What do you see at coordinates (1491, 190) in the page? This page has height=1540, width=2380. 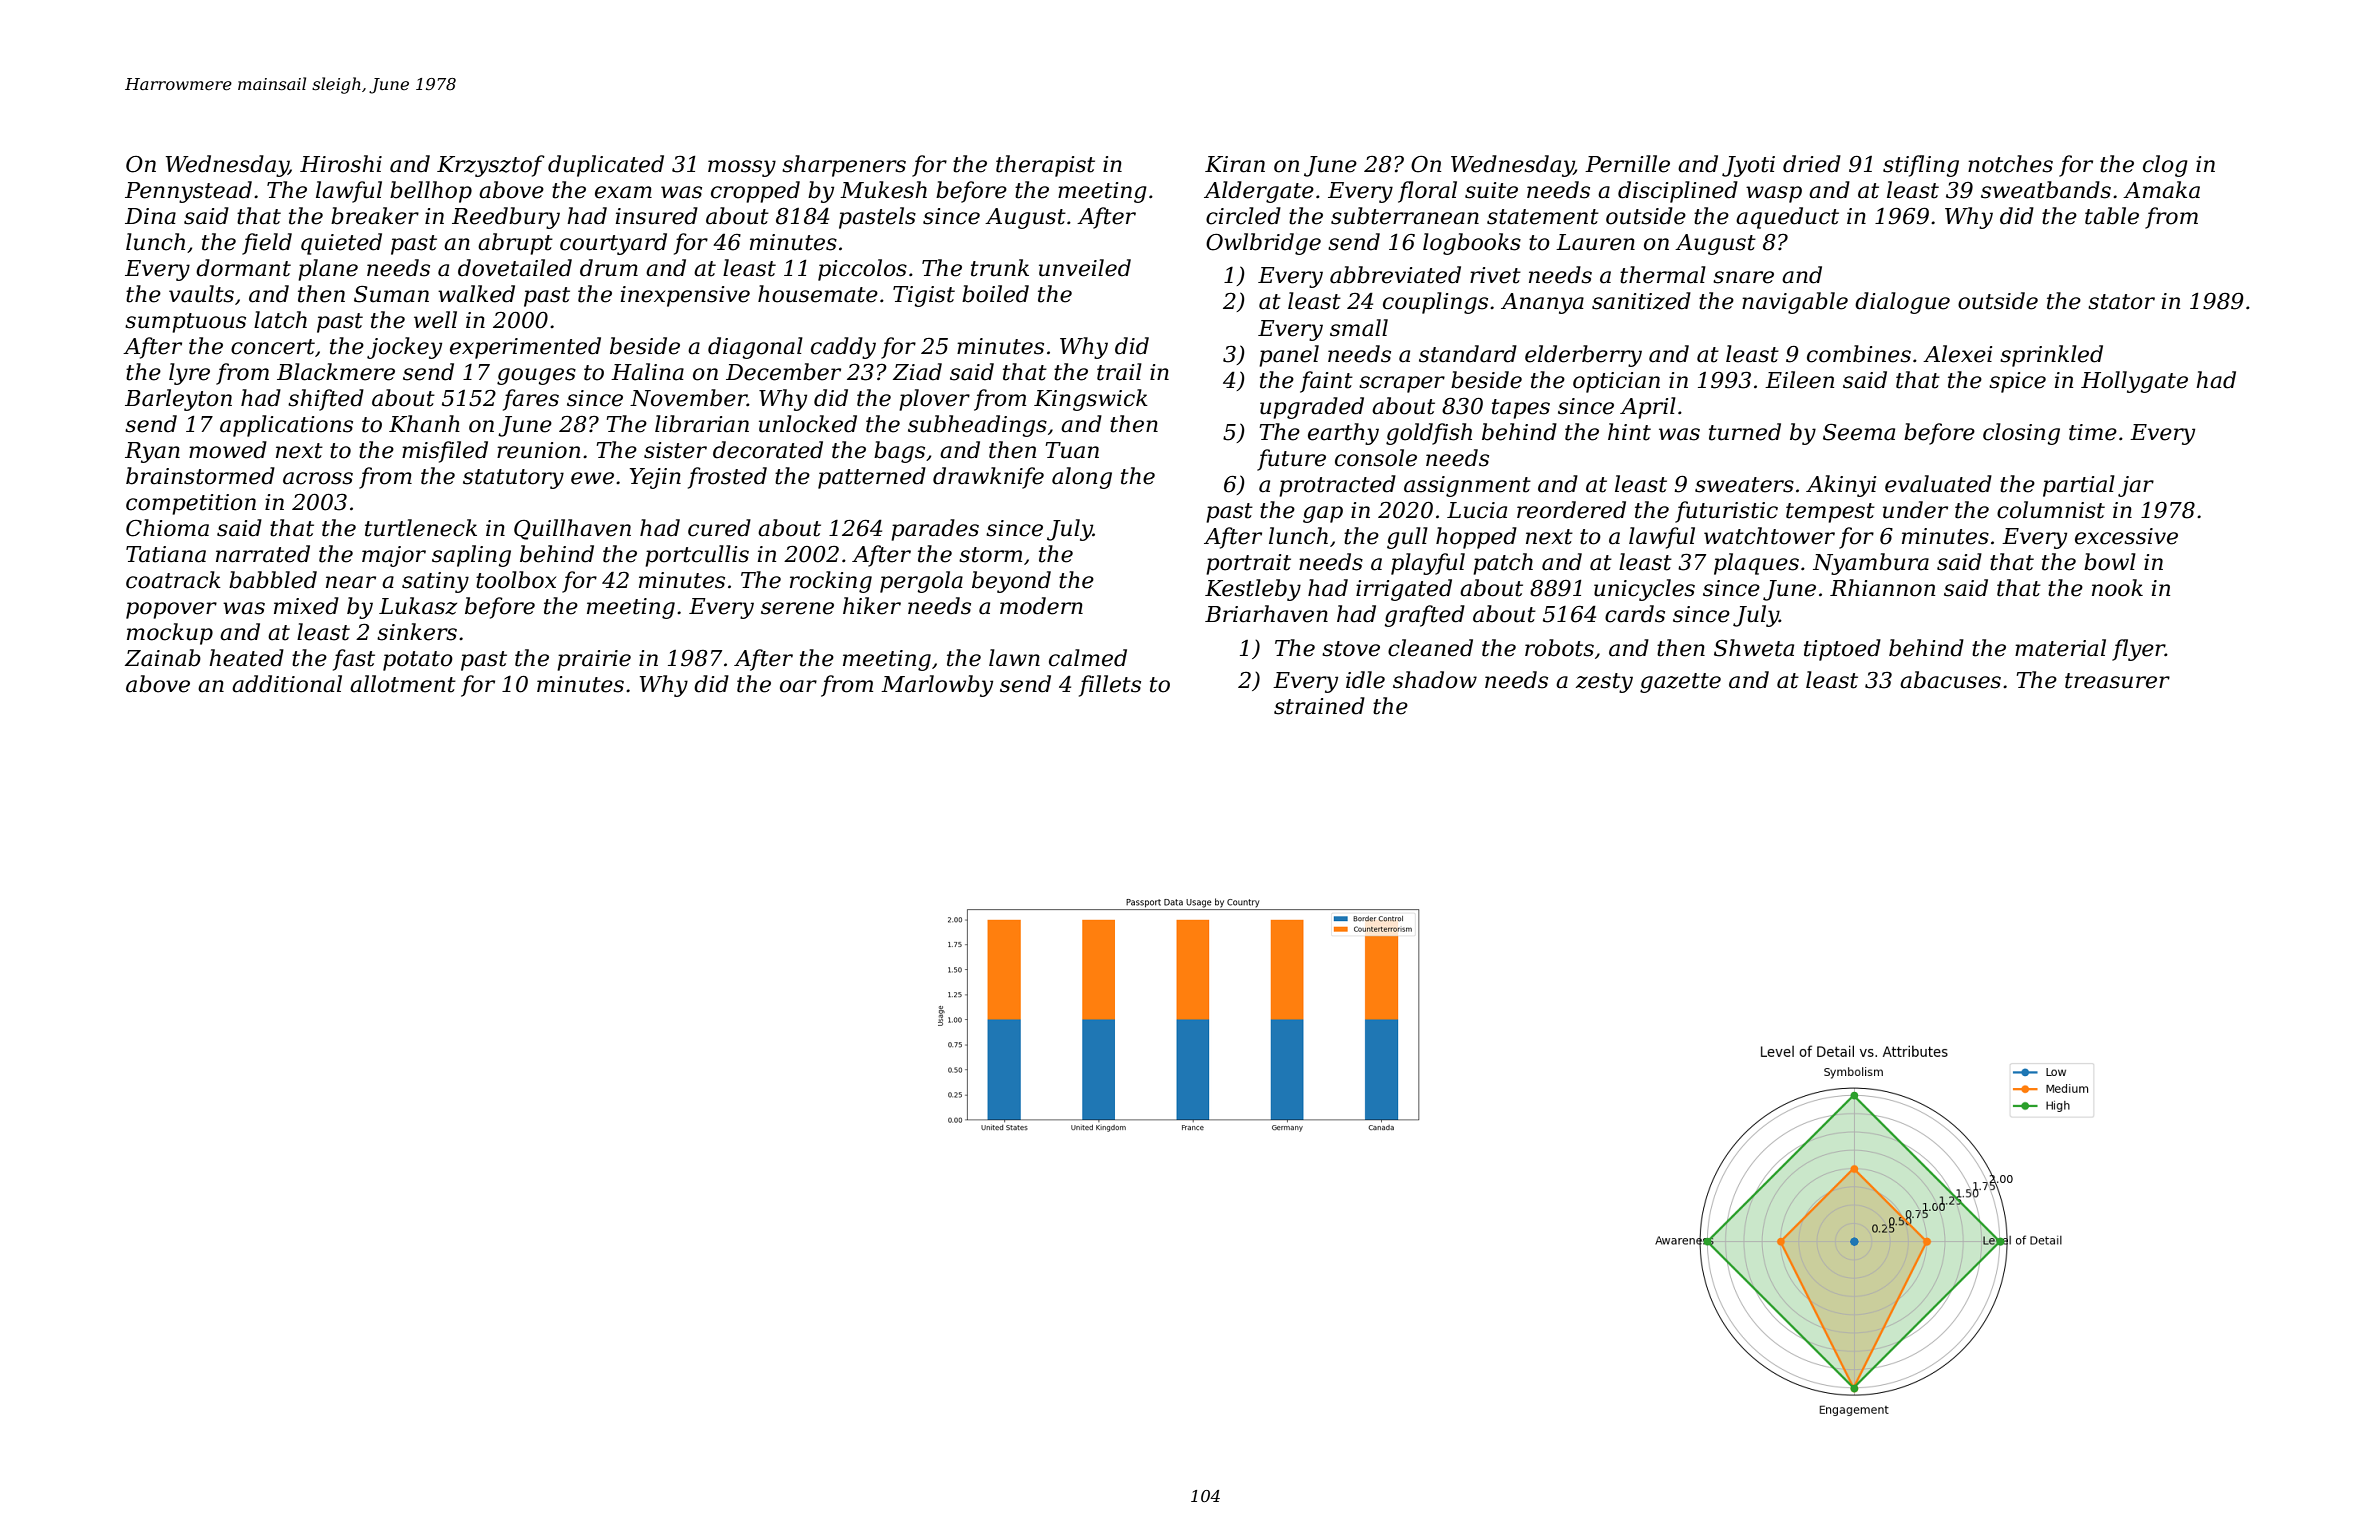 I see `suite` at bounding box center [1491, 190].
